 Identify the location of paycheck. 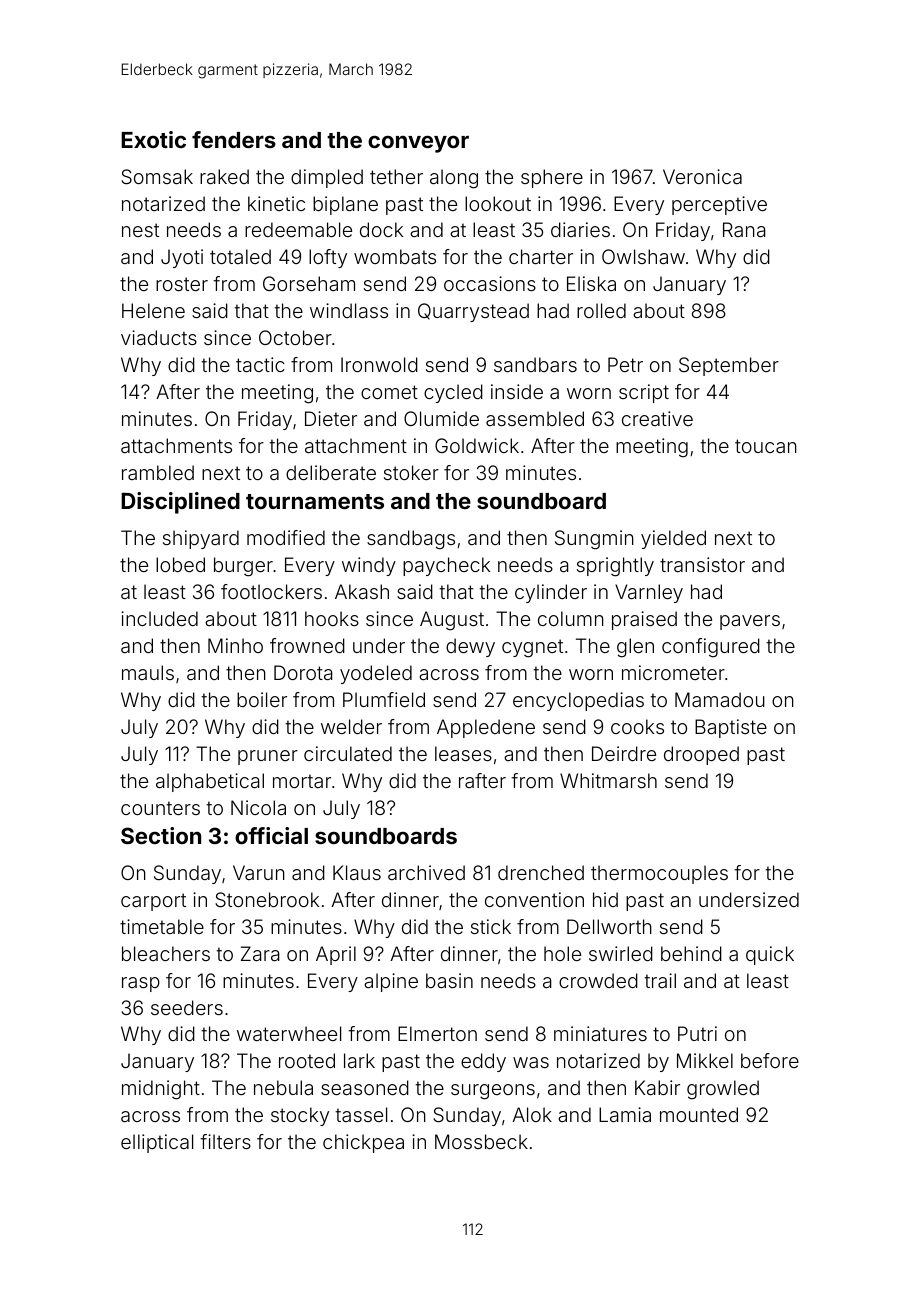
(446, 566).
